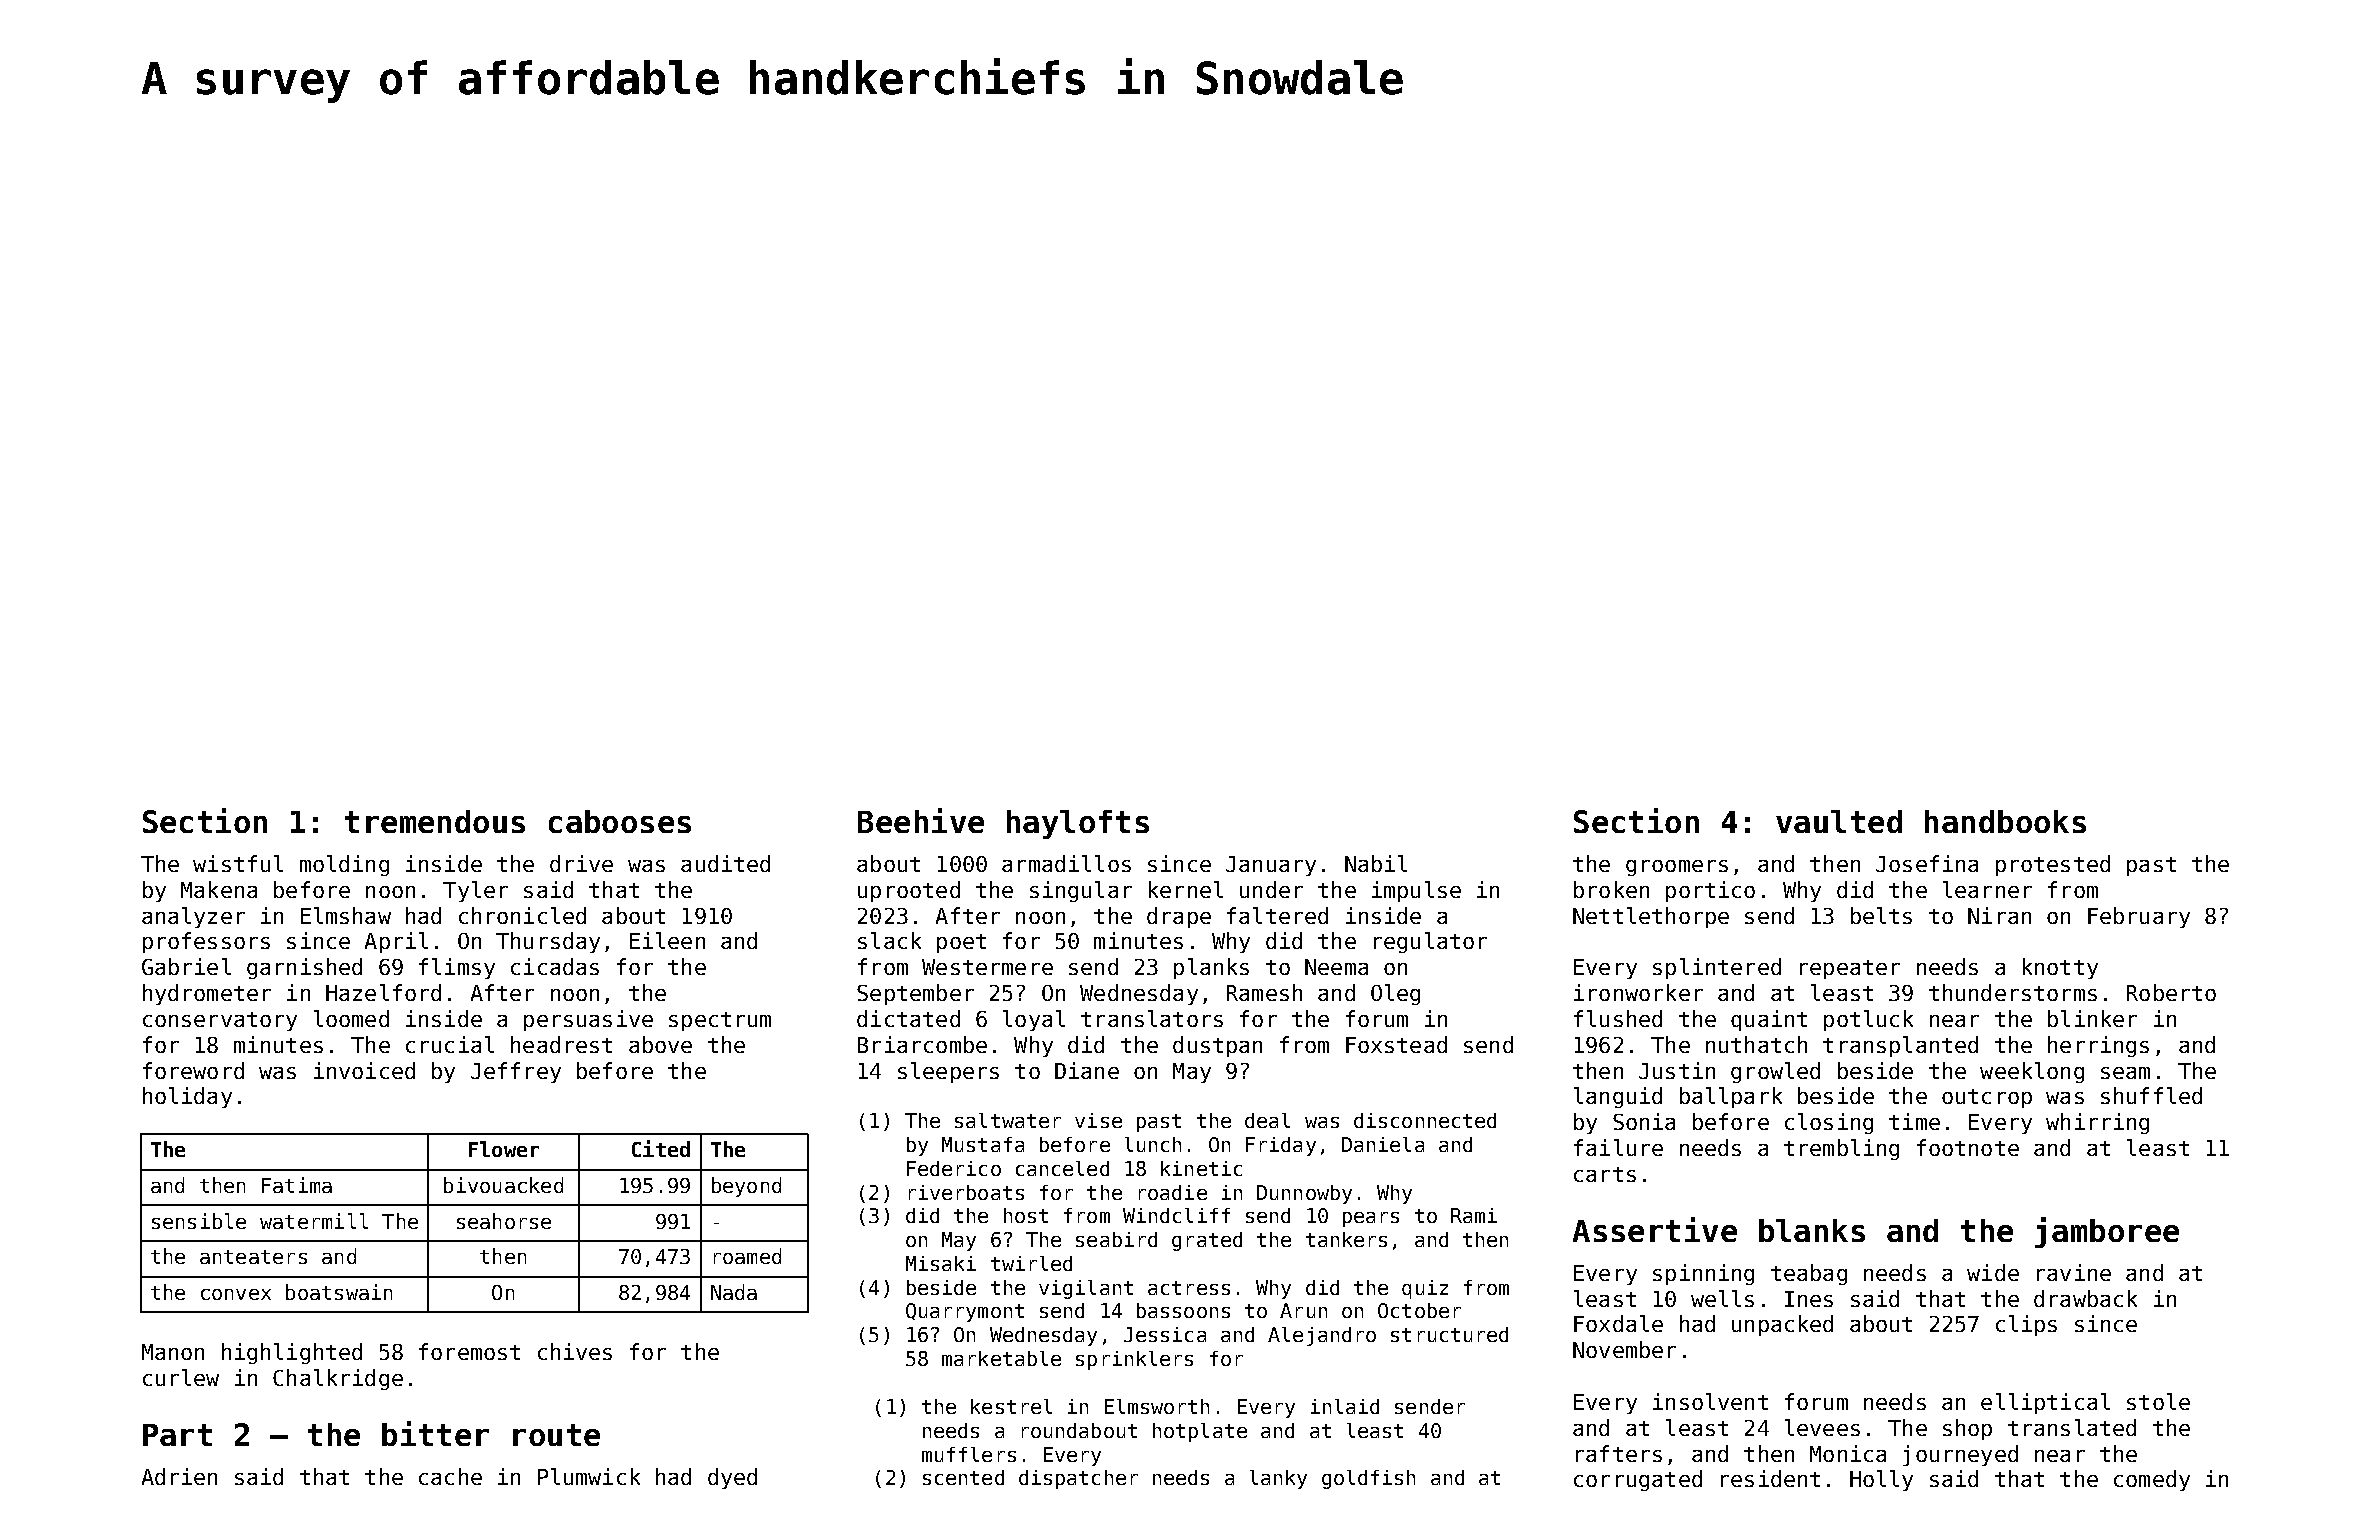 This screenshot has width=2380, height=1540. What do you see at coordinates (469, 1351) in the screenshot?
I see `foremost` at bounding box center [469, 1351].
